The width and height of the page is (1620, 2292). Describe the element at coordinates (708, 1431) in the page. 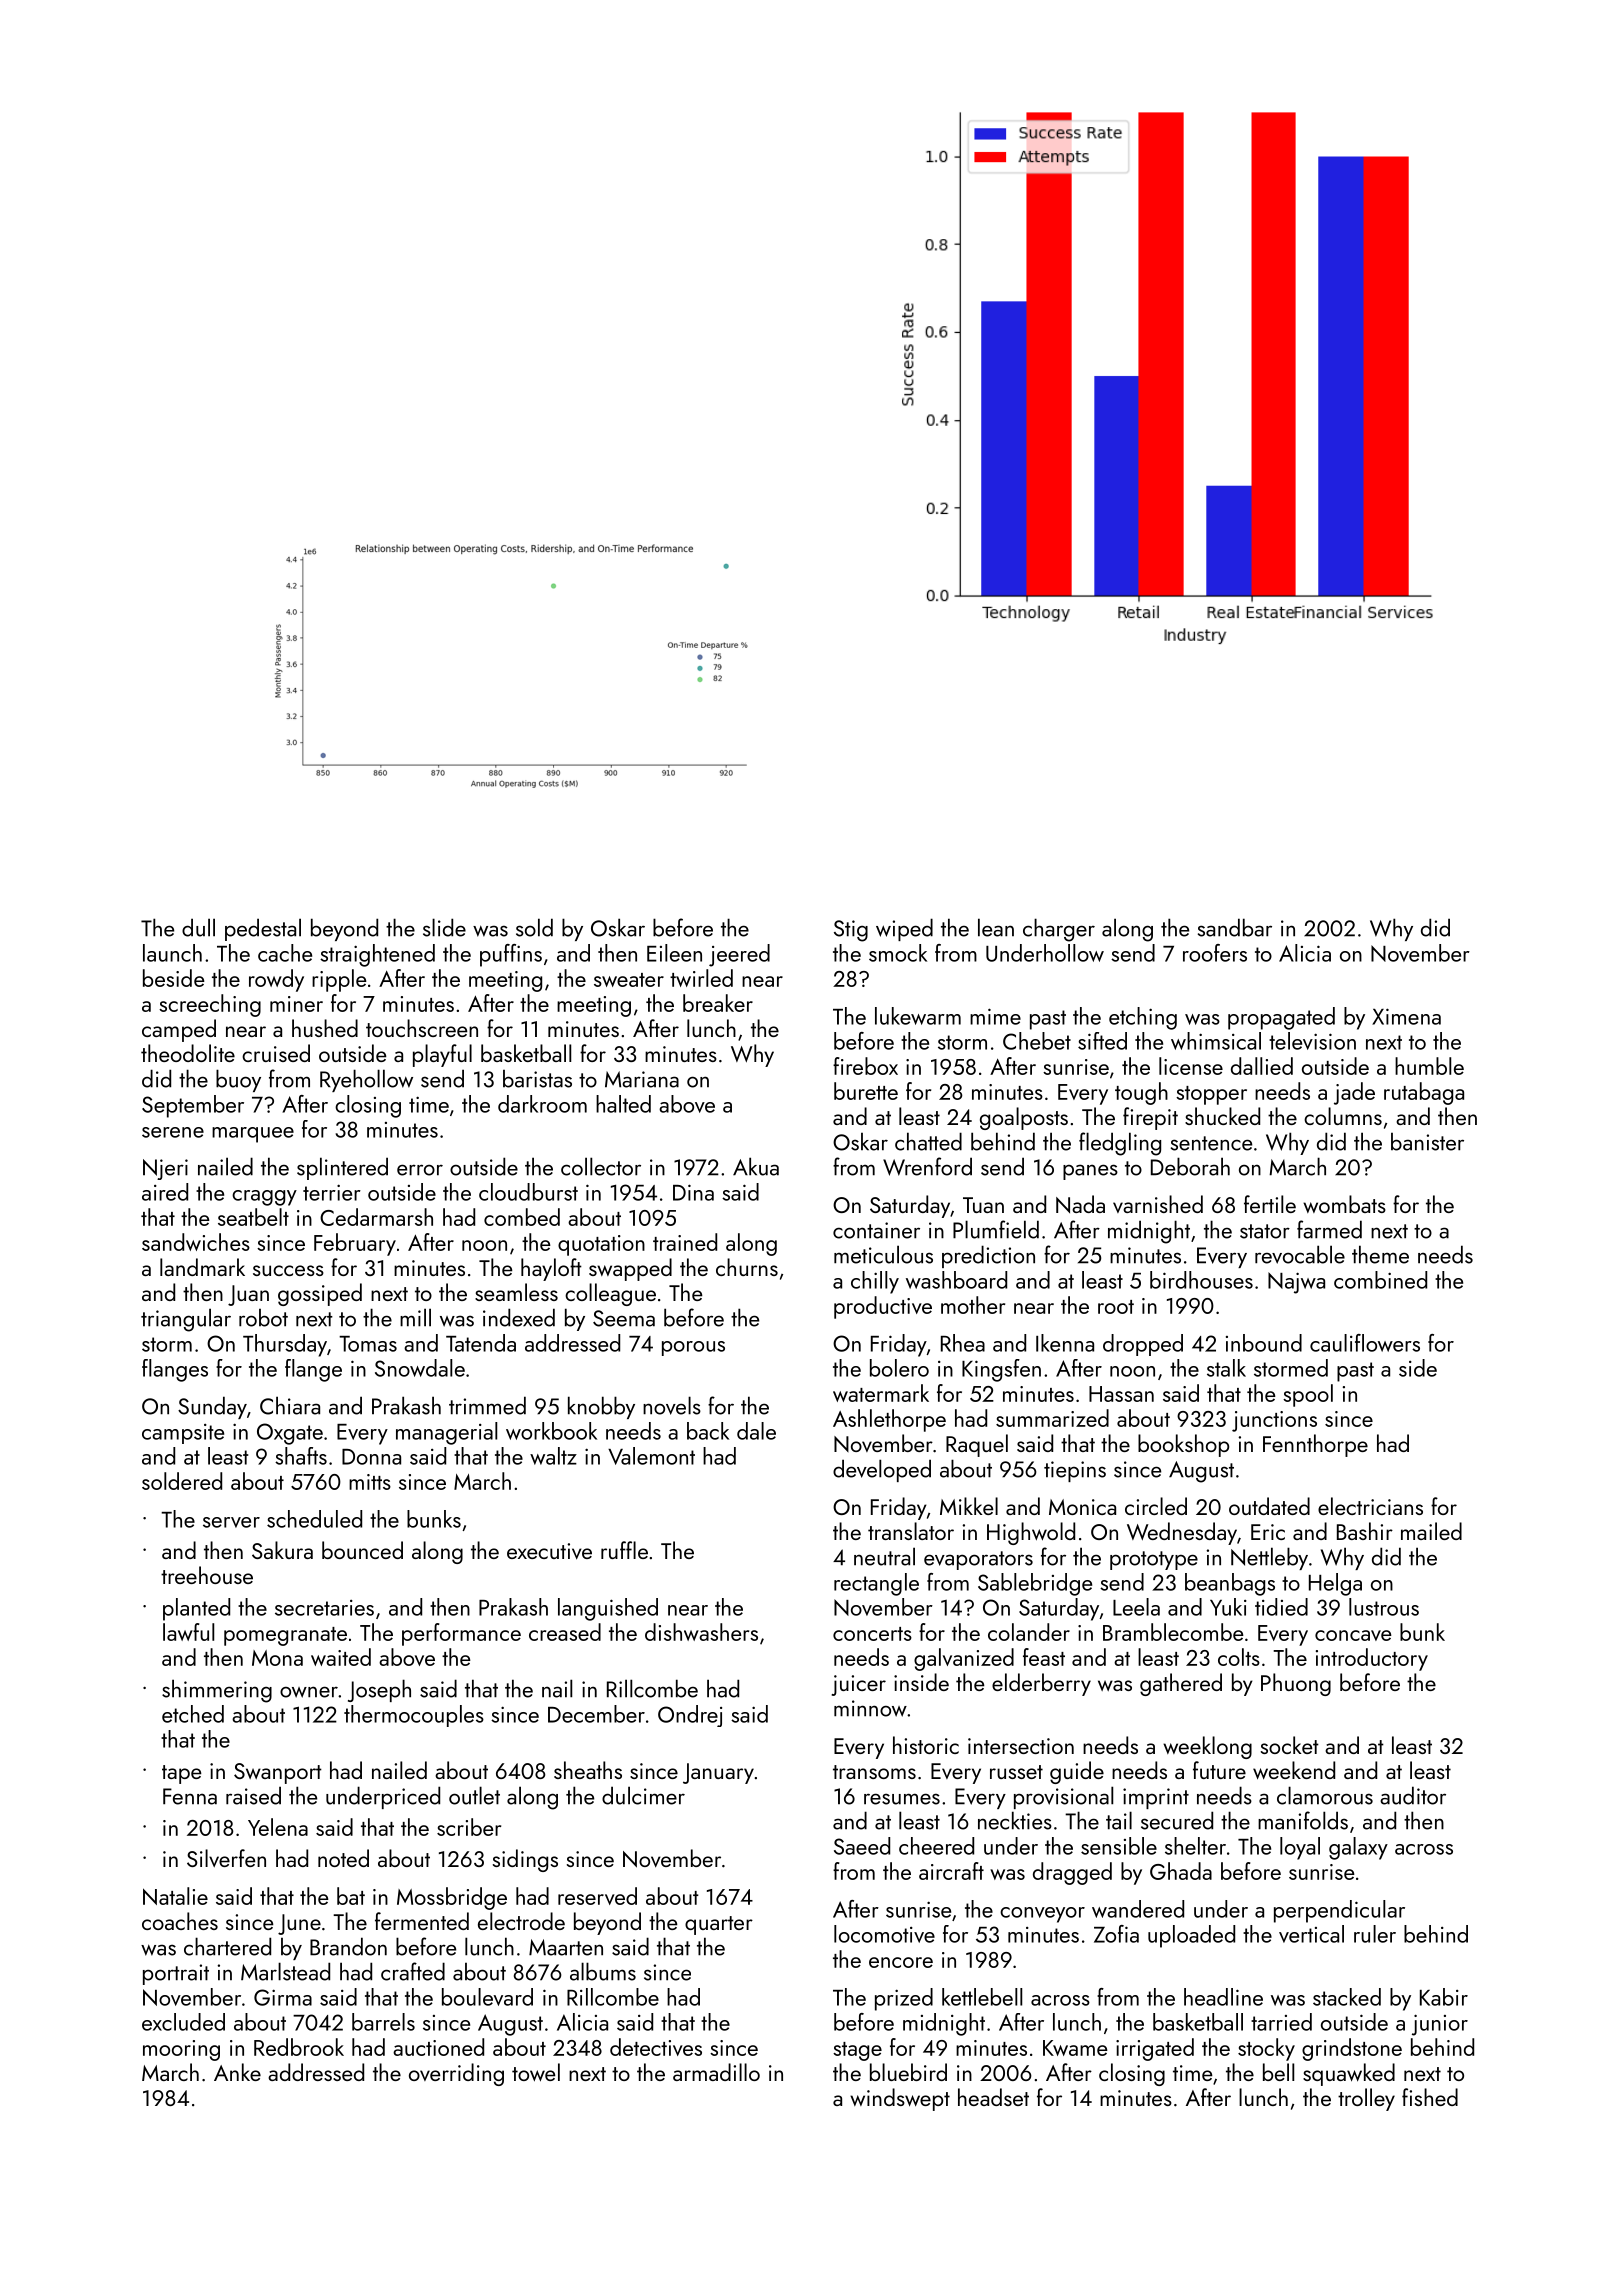

I see `back` at that location.
